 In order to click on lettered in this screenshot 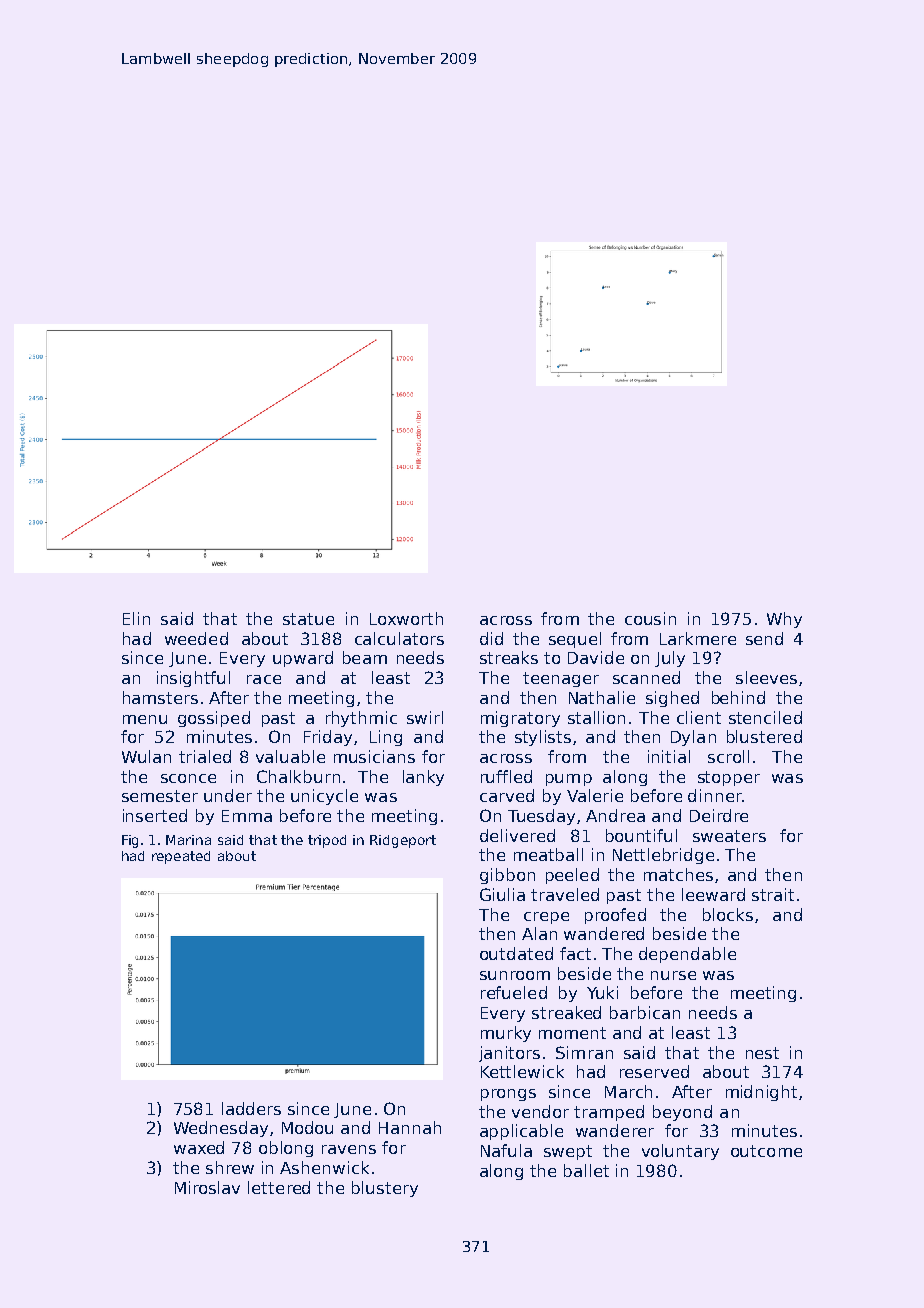, I will do `click(279, 1187)`.
